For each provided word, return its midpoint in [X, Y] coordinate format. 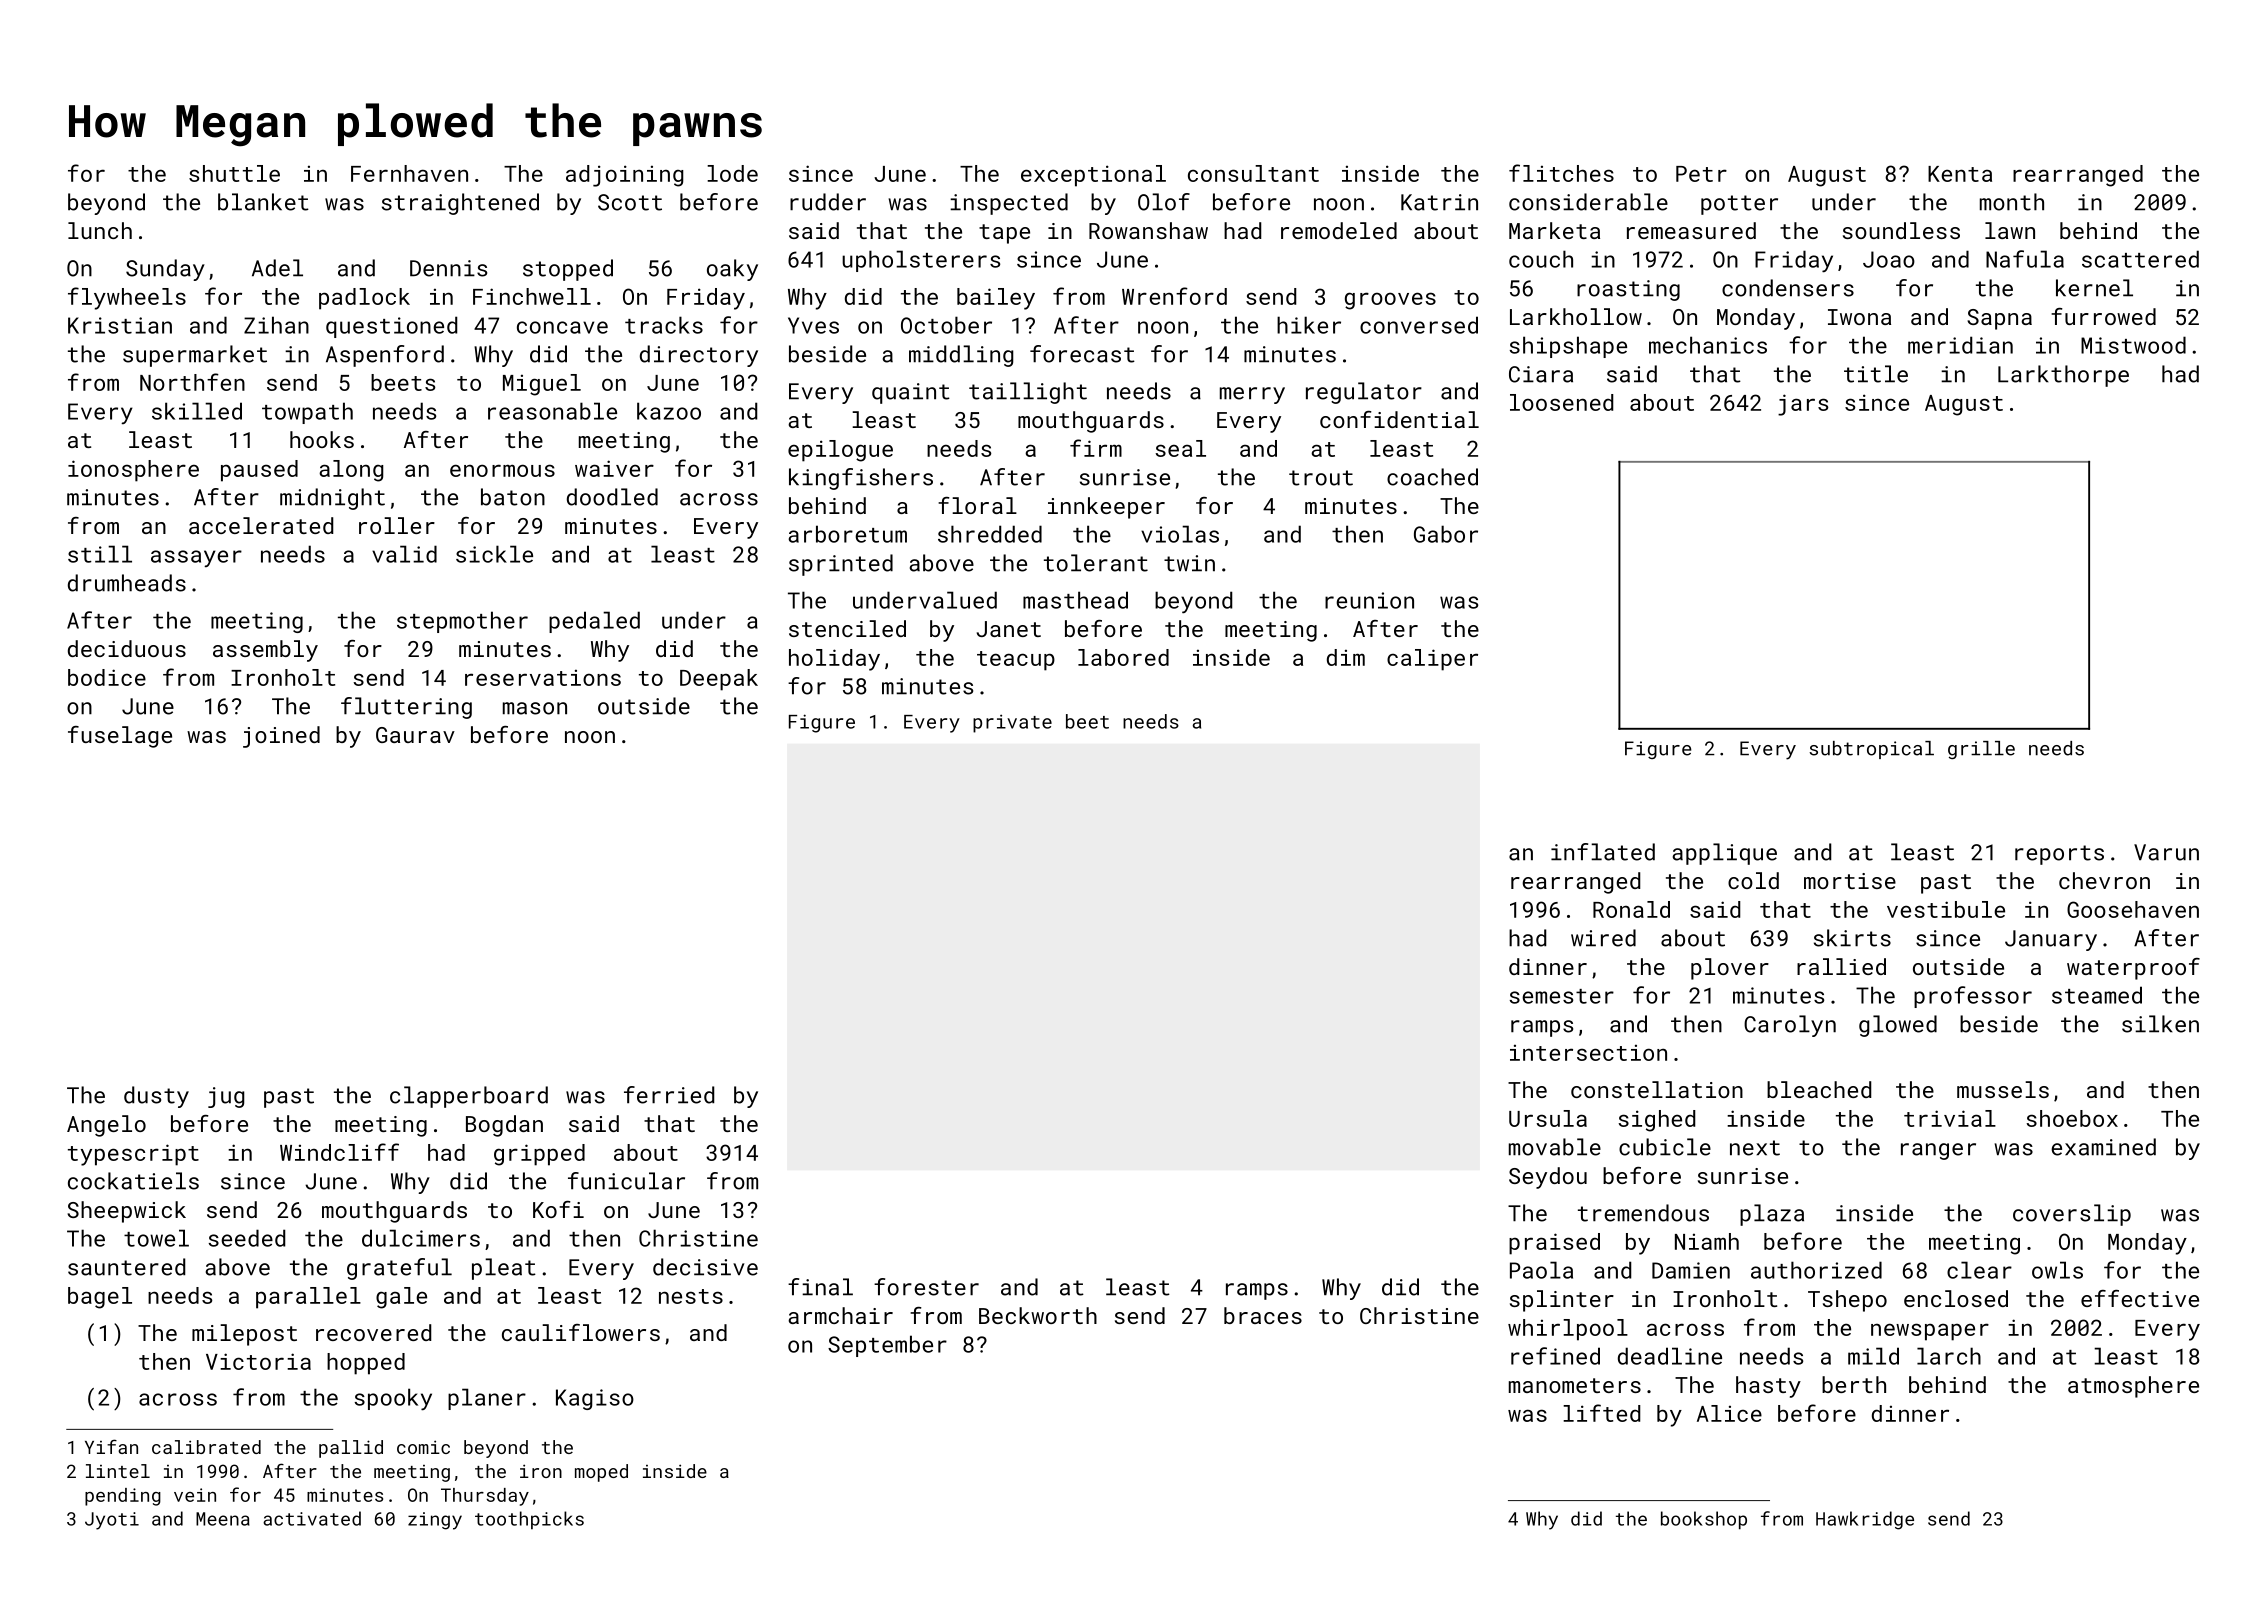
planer [487, 1399]
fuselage [120, 737]
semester [1562, 996]
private [1012, 723]
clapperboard [469, 1097]
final [820, 1287]
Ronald [1631, 909]
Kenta [1960, 174]
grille [1981, 750]
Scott [630, 202]
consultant [1253, 173]
